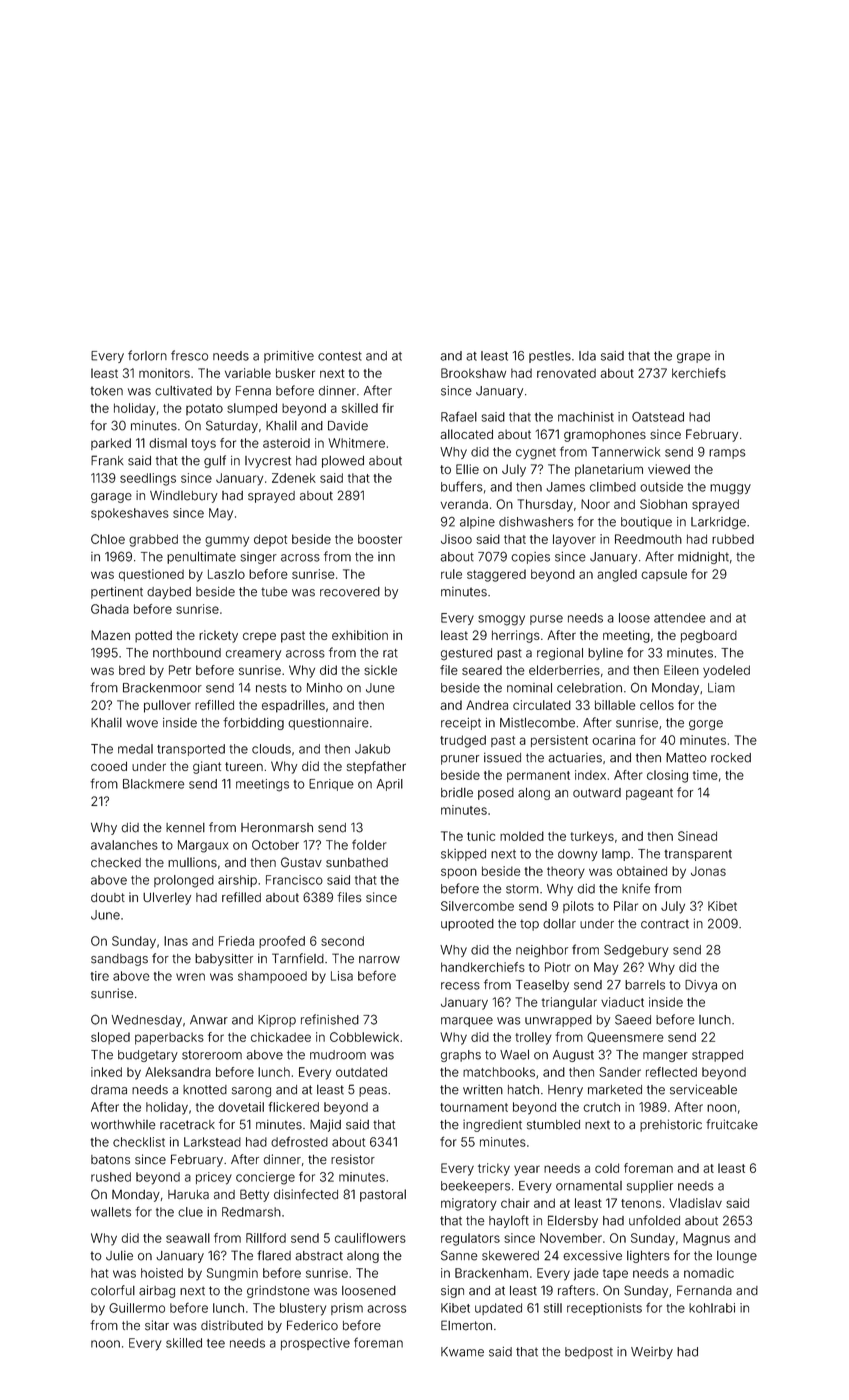  What do you see at coordinates (589, 688) in the screenshot?
I see `celebration` at bounding box center [589, 688].
